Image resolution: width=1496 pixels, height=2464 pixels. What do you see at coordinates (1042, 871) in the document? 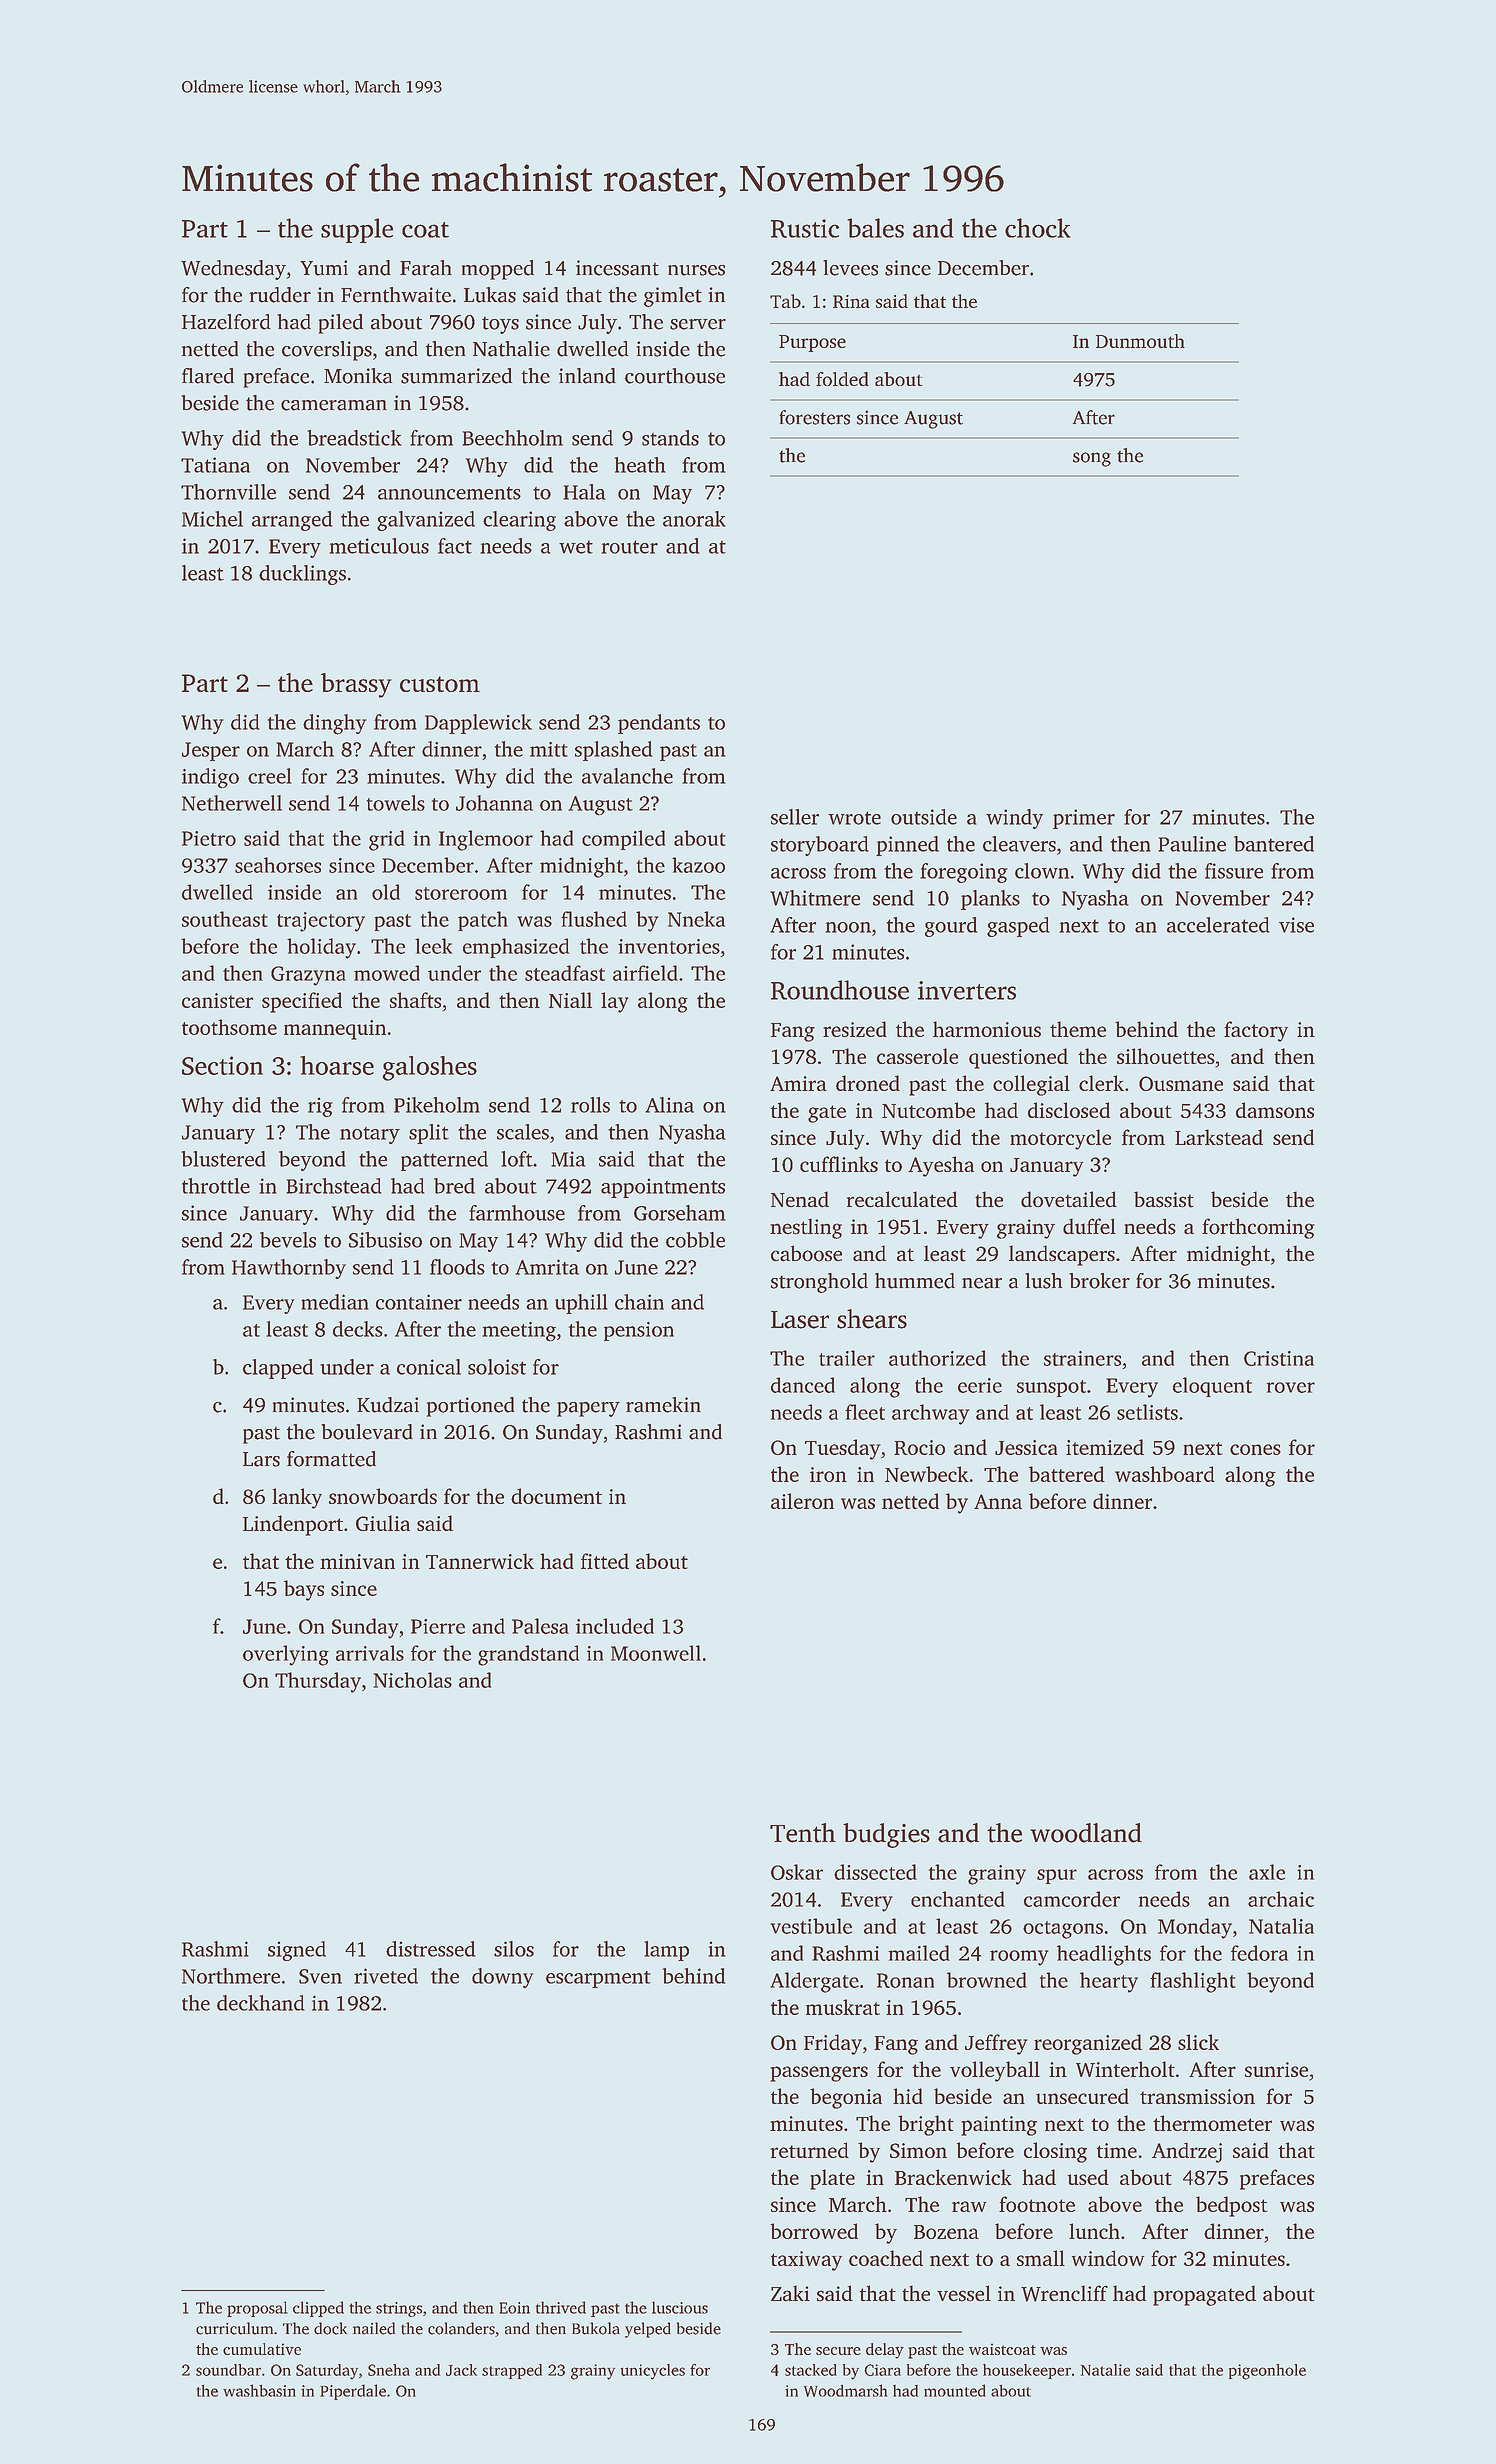
I see `clown` at bounding box center [1042, 871].
